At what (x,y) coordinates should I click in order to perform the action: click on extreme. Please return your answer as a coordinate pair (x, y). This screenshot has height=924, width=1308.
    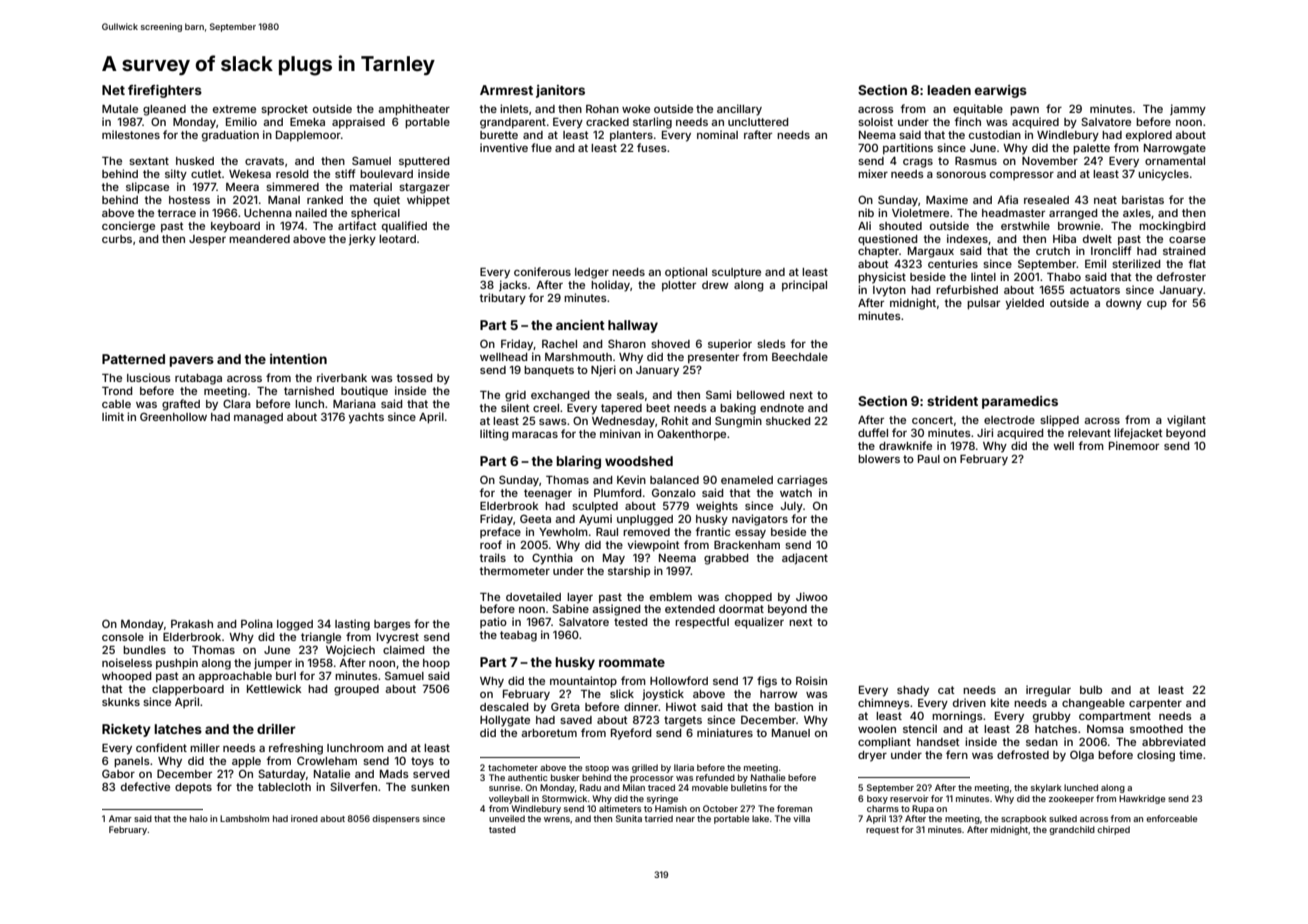
    Looking at the image, I should click on (234, 109).
